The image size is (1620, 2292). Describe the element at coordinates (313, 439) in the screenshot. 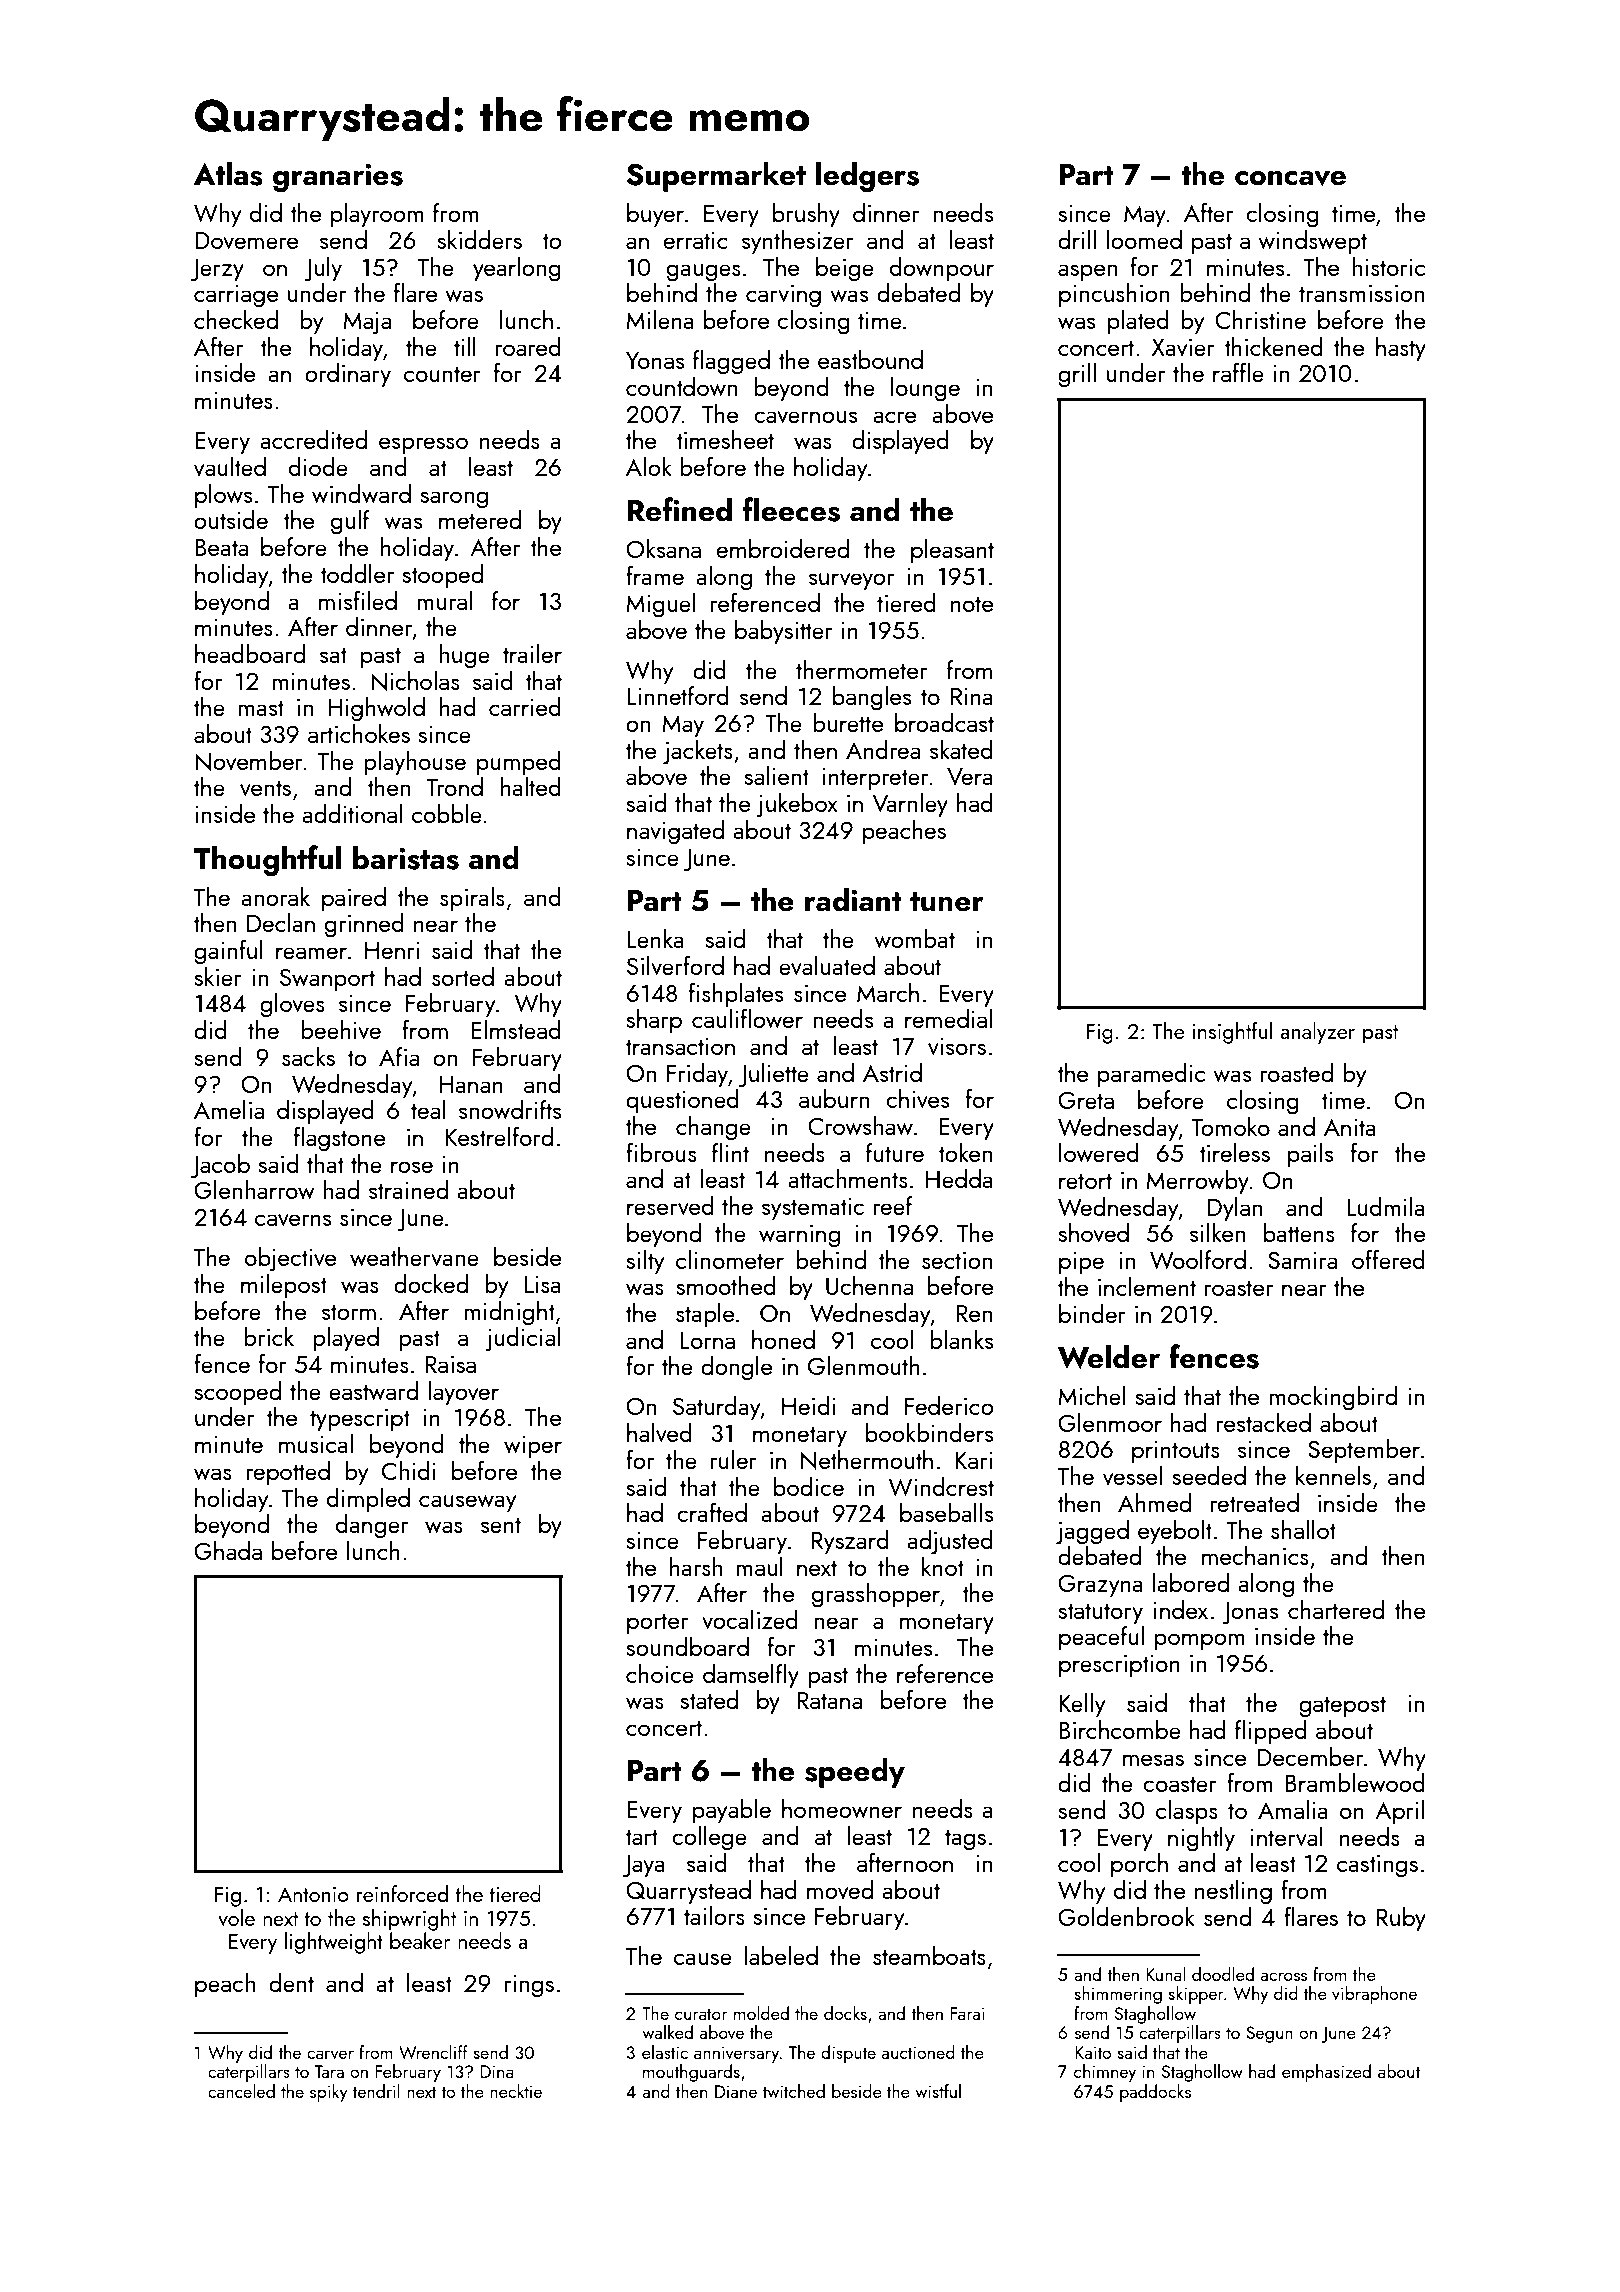

I see `accredited` at that location.
